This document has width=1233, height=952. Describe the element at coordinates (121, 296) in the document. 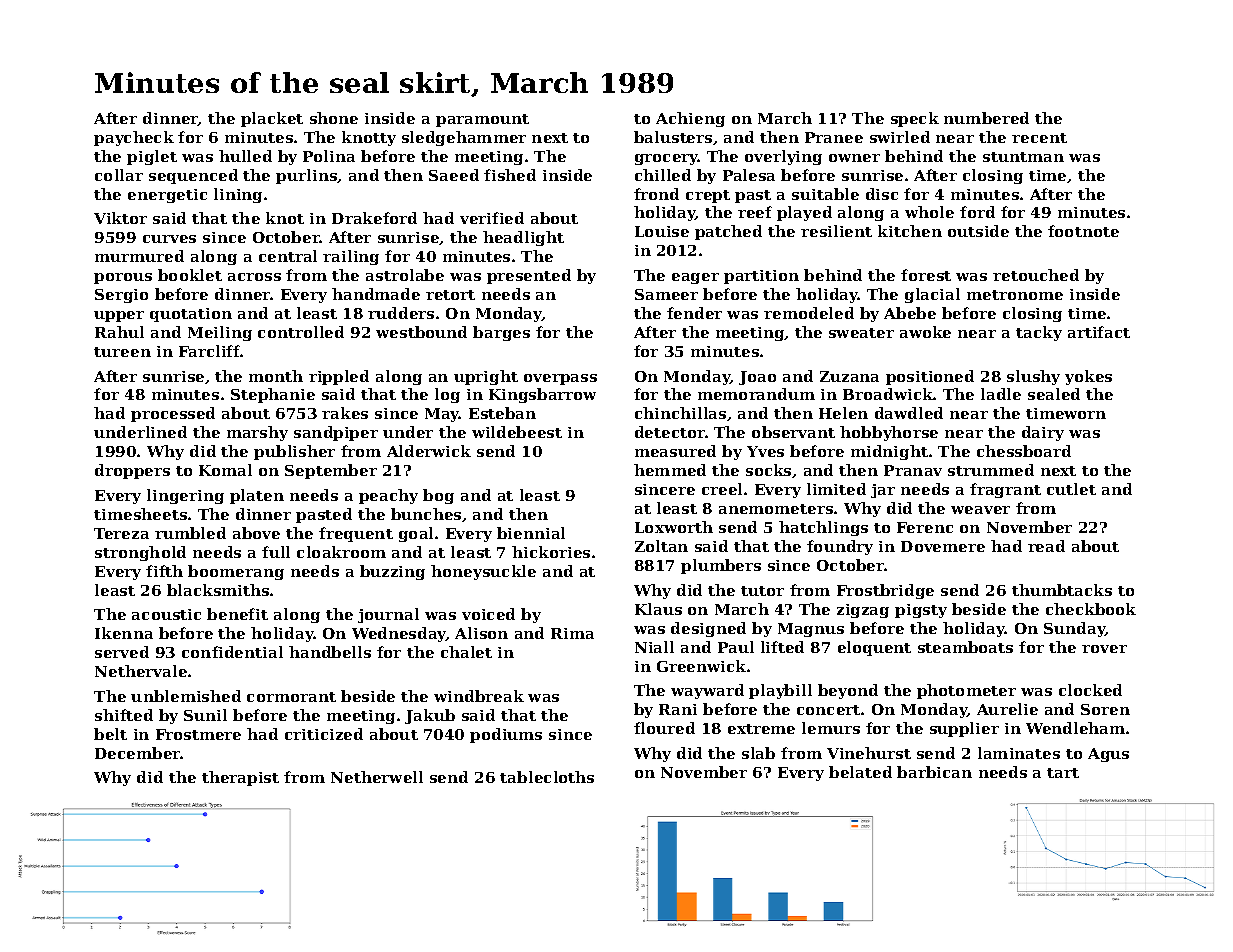

I see `Sergio` at that location.
